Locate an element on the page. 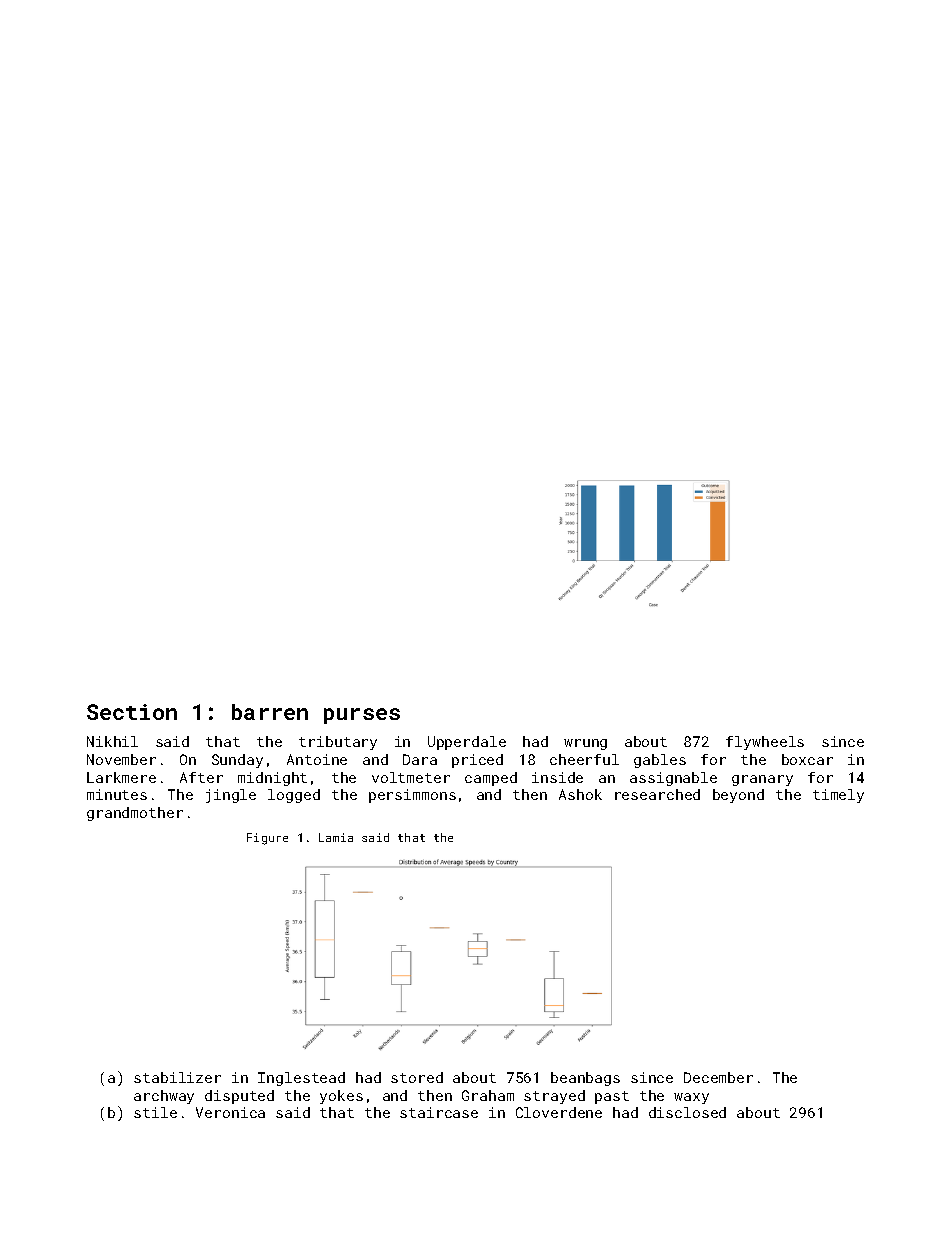  wrung is located at coordinates (585, 744).
